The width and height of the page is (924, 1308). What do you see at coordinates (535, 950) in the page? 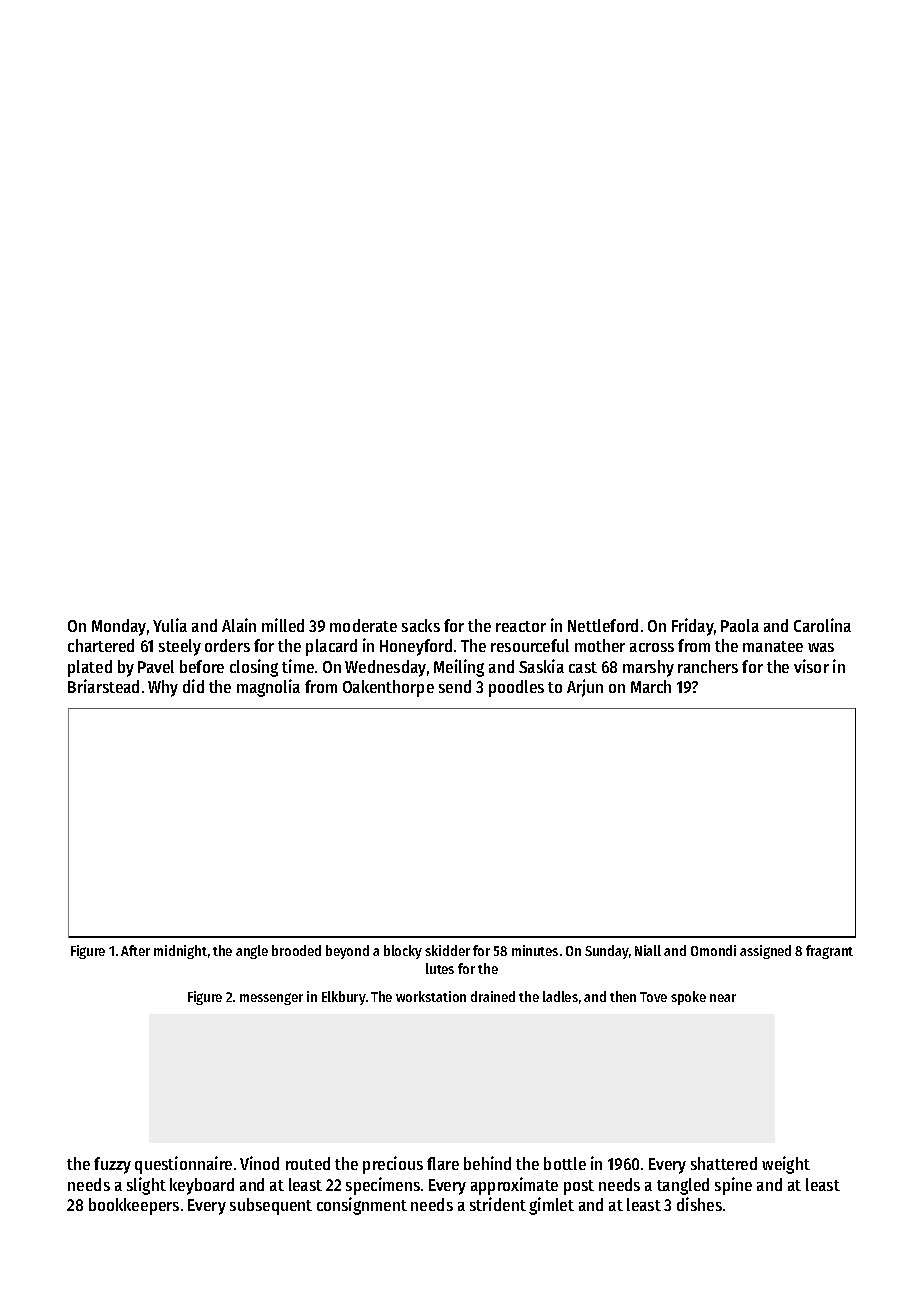
I see `minutes` at bounding box center [535, 950].
